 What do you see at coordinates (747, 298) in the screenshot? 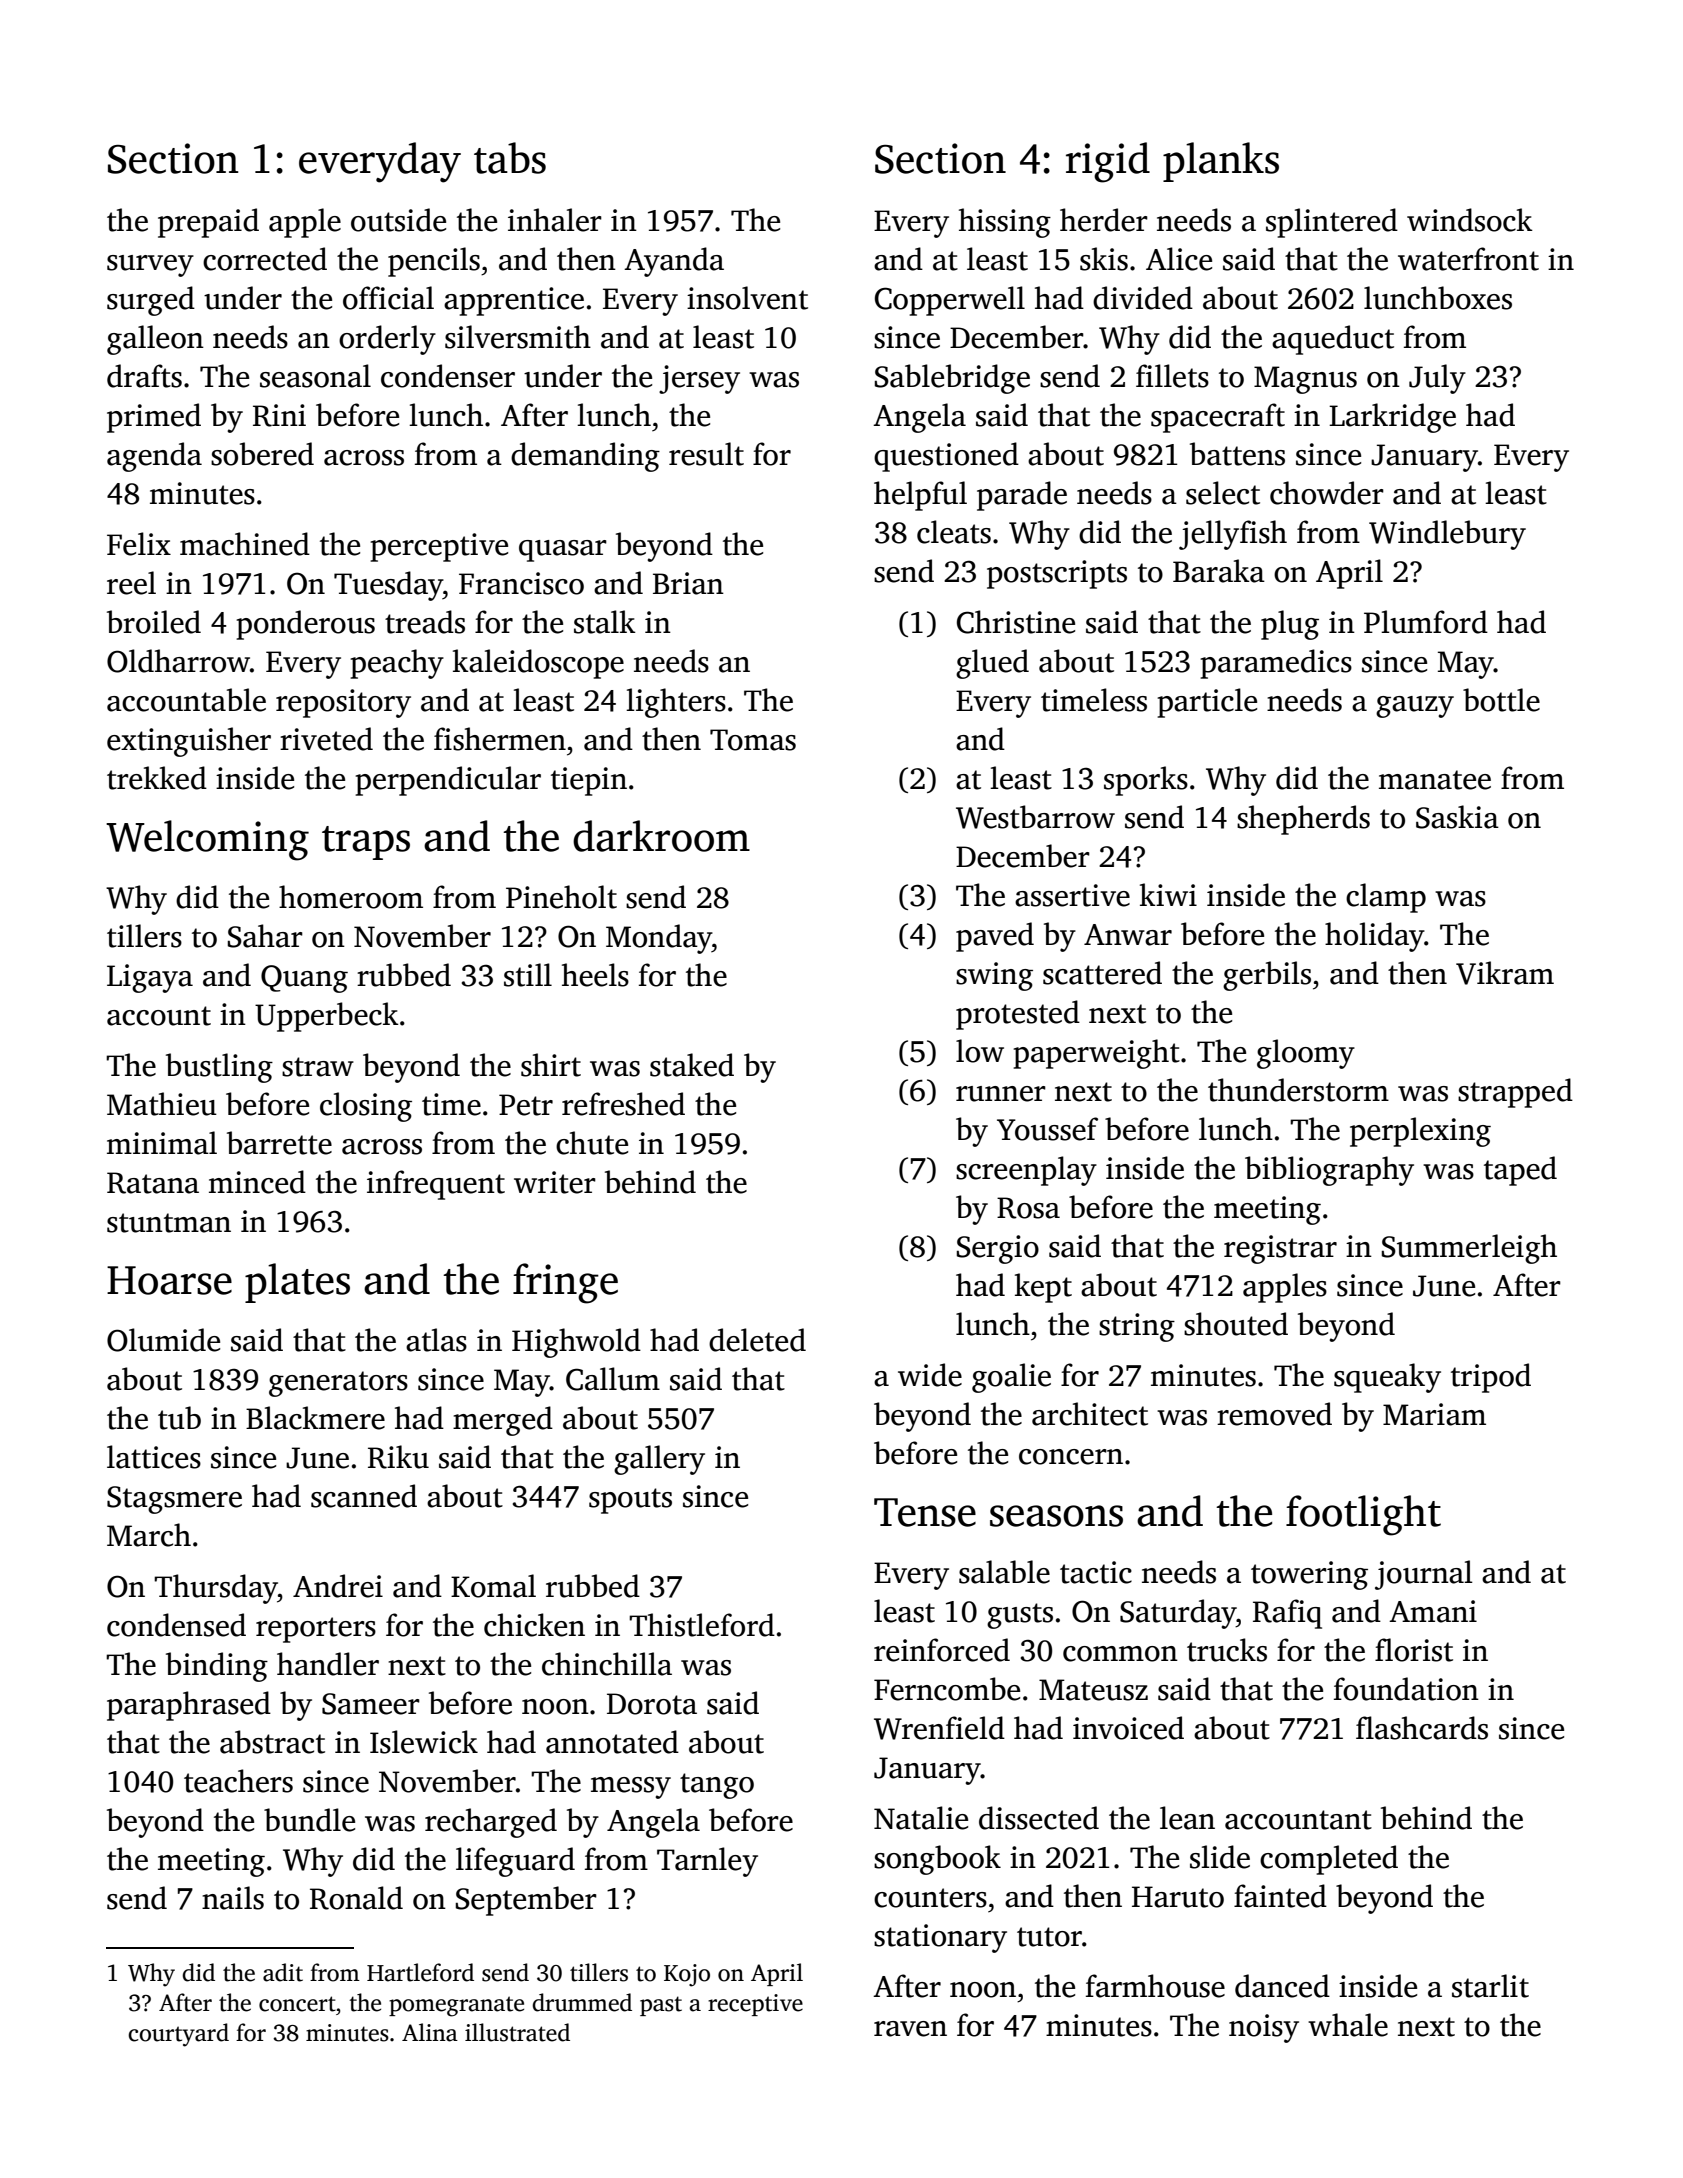
I see `insolvent` at bounding box center [747, 298].
